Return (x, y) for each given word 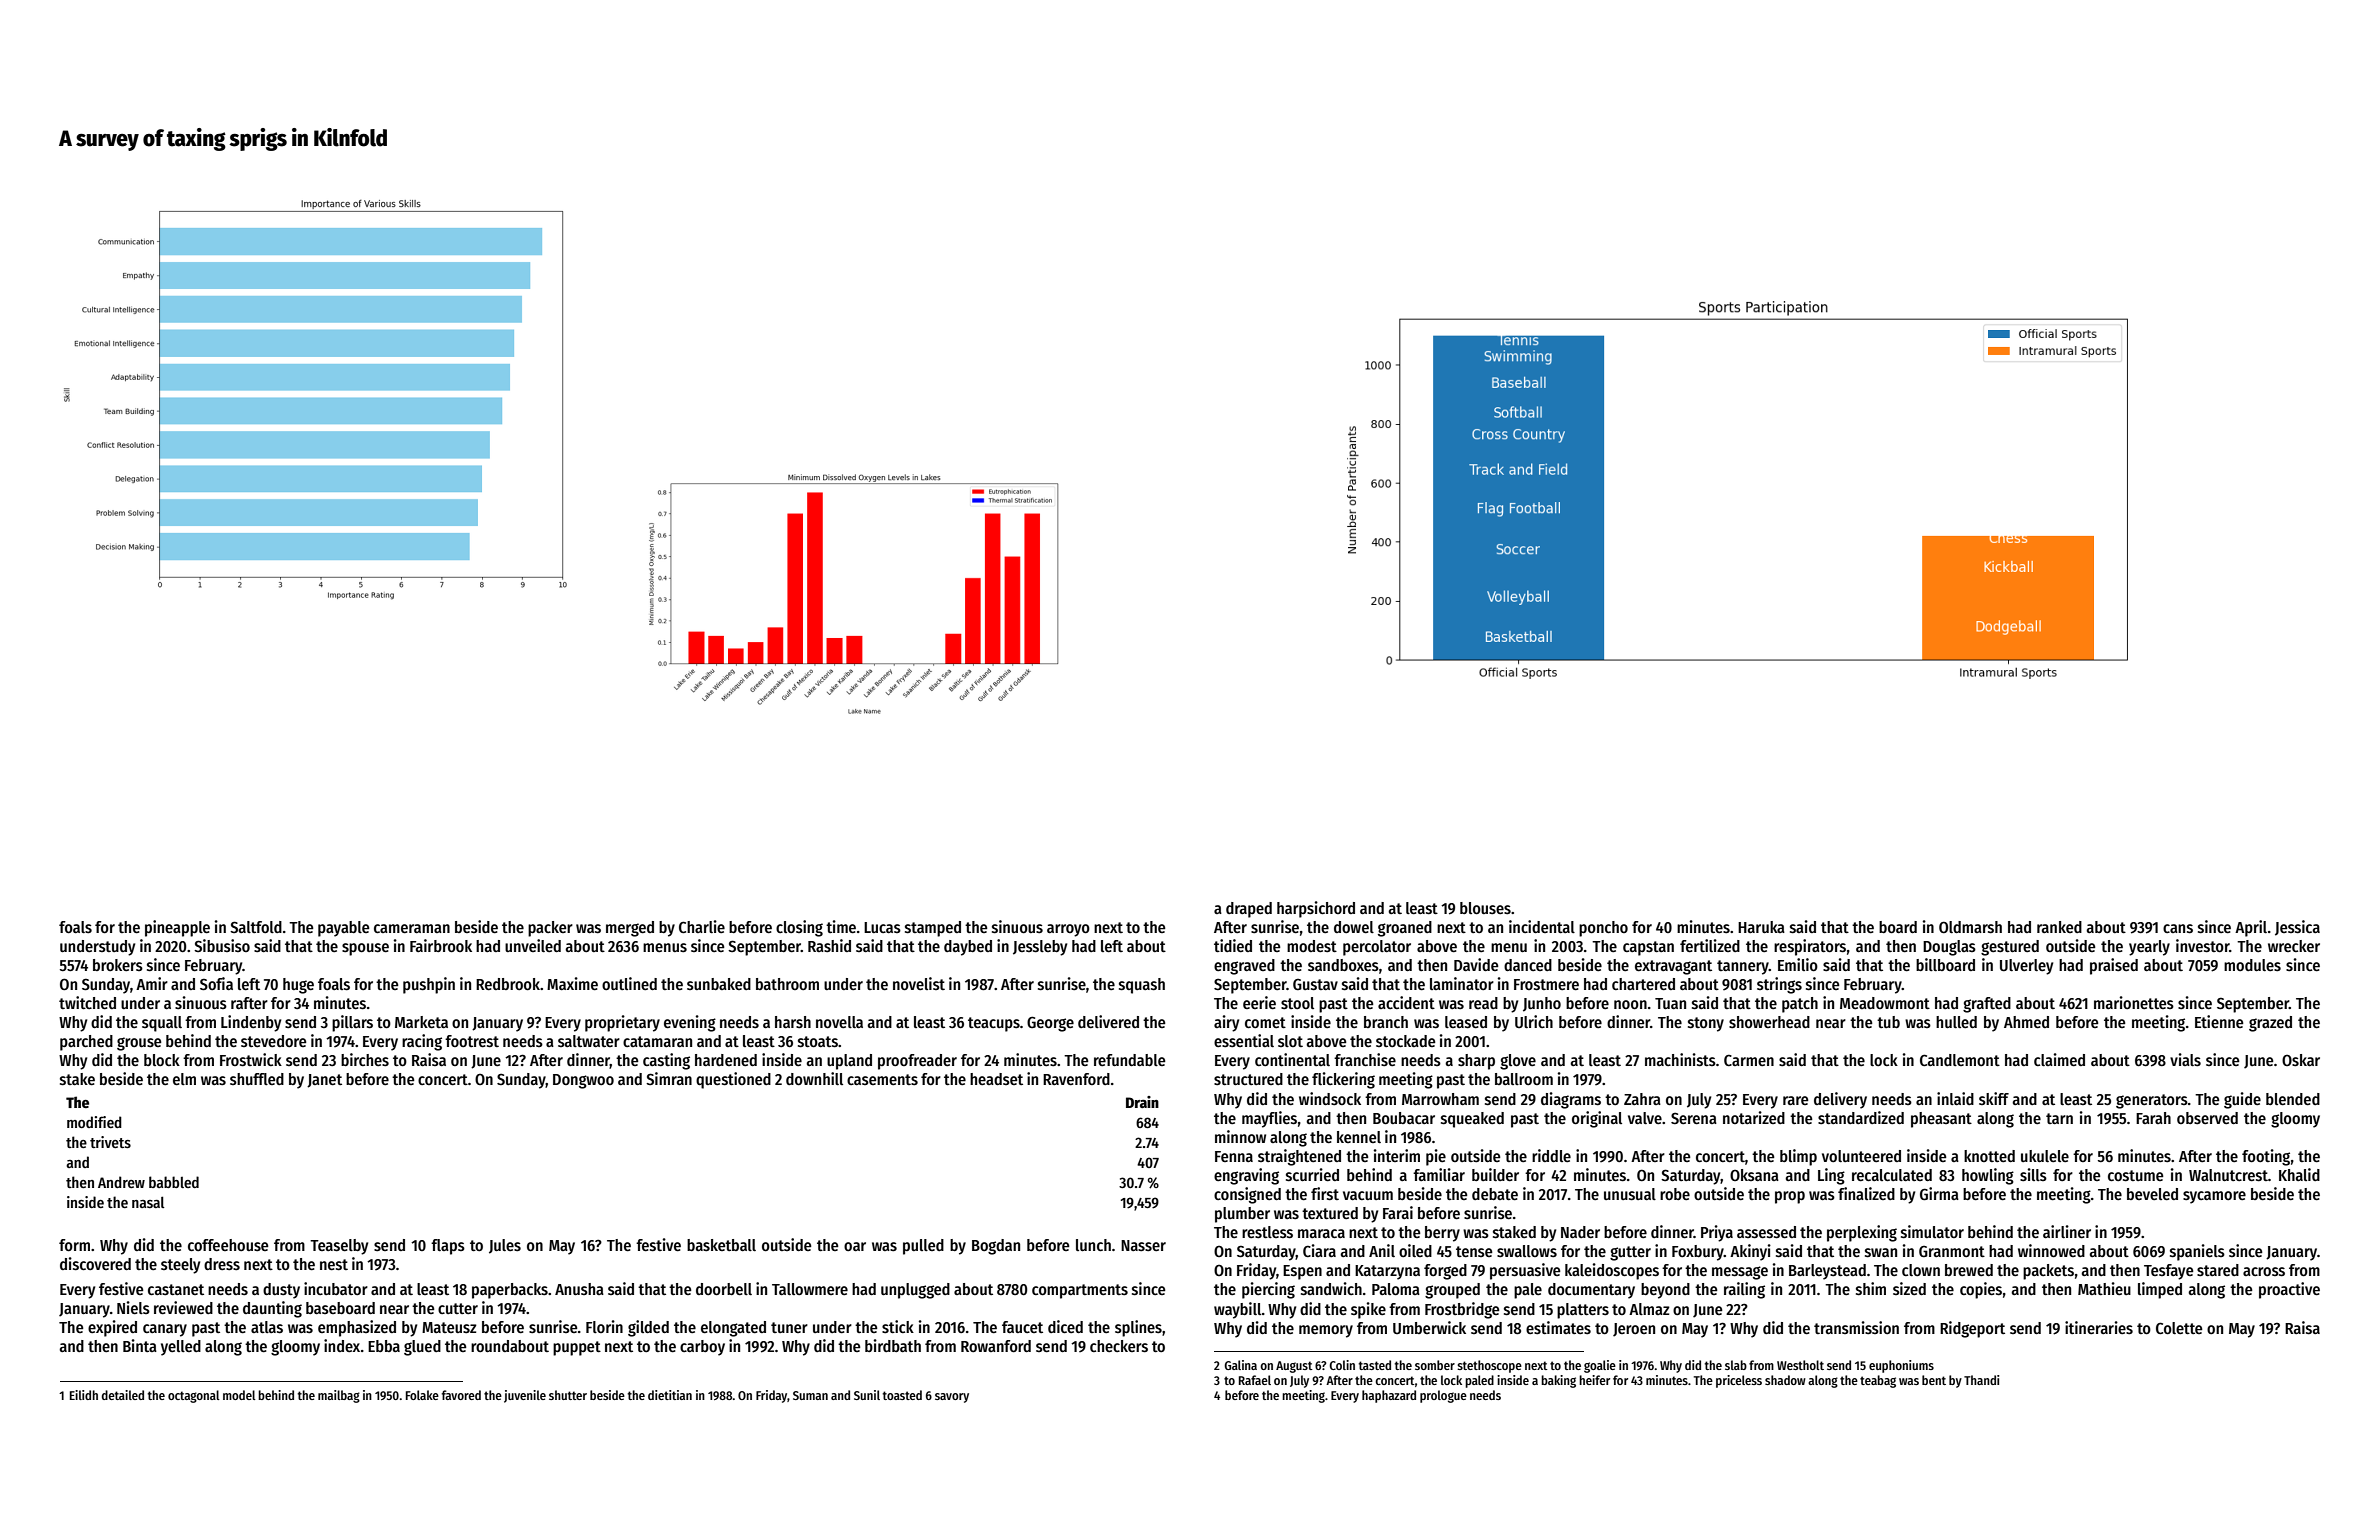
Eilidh (84, 1395)
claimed (2059, 1059)
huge (298, 986)
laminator (1462, 983)
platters (1583, 1311)
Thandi (1981, 1380)
